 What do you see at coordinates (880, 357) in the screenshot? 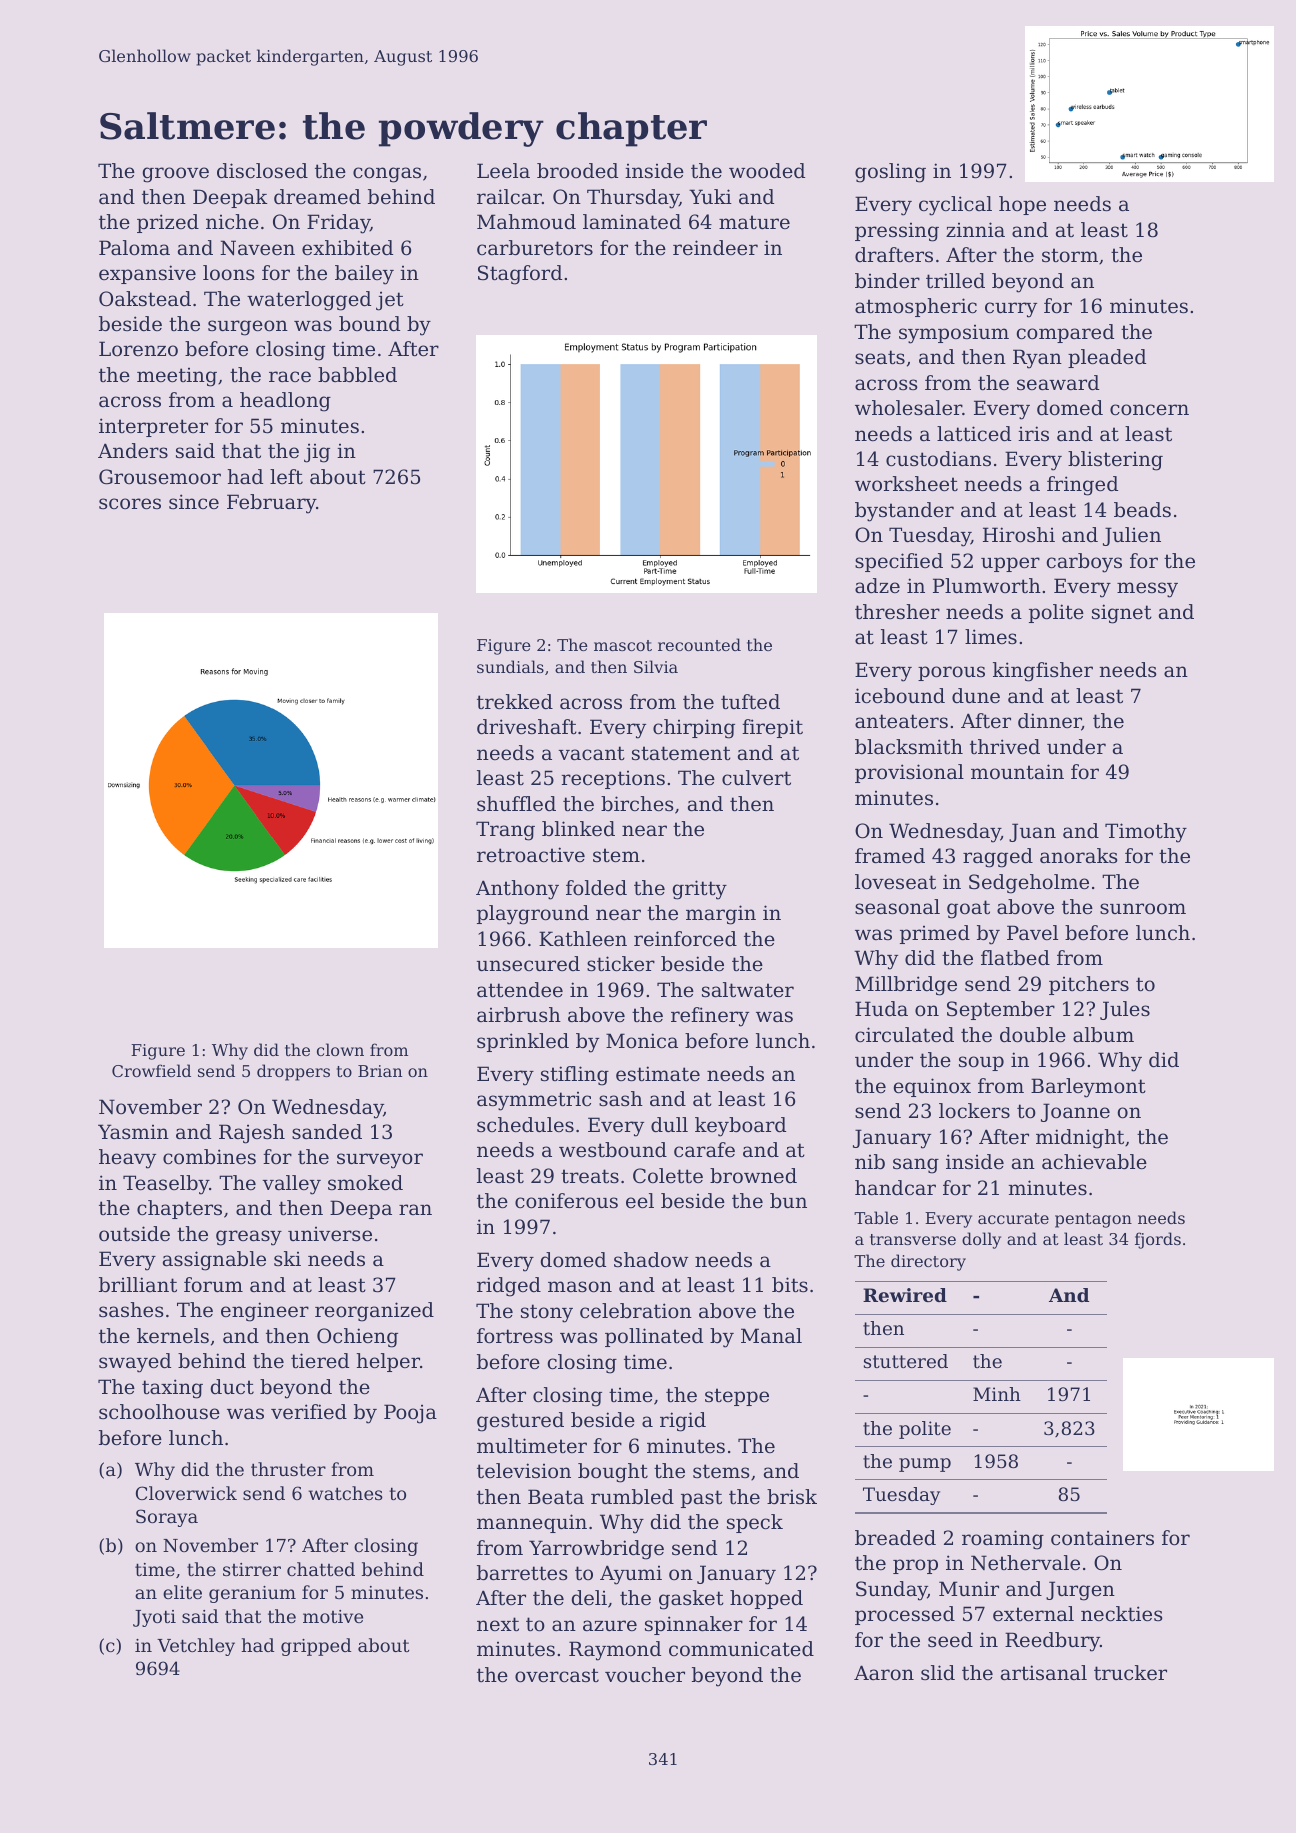
I see `seats` at bounding box center [880, 357].
